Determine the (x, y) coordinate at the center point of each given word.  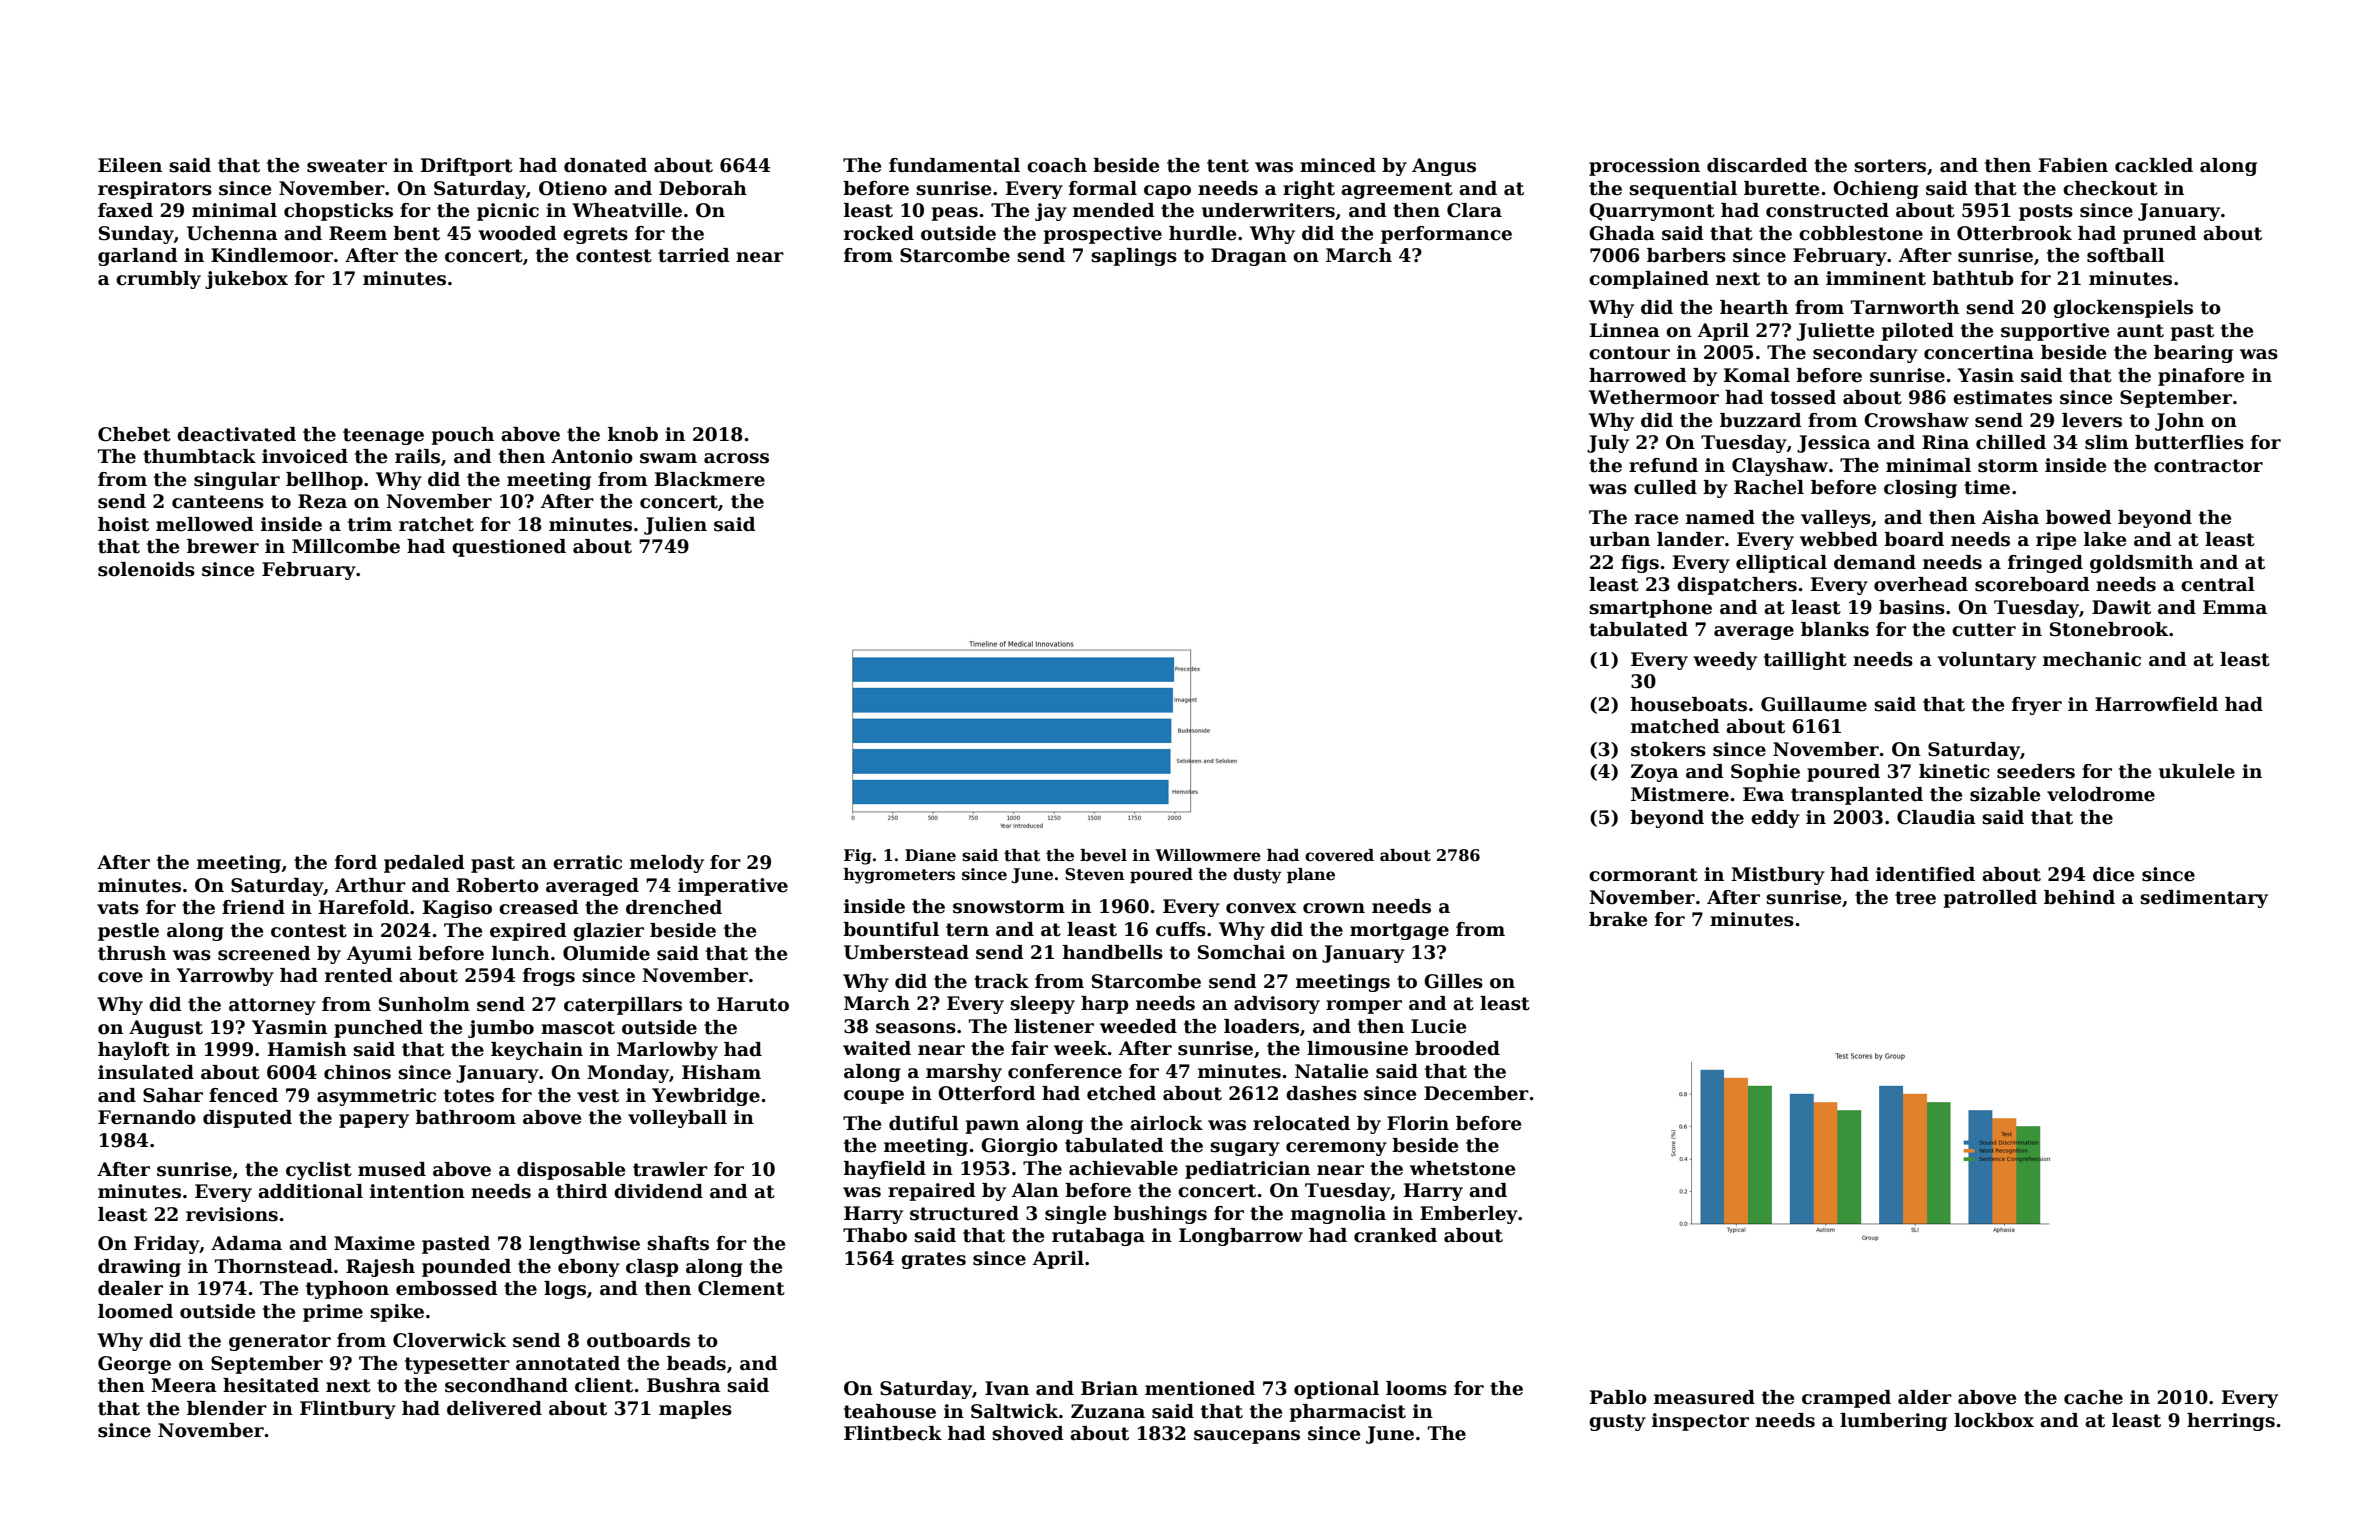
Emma (2235, 607)
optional (1336, 1390)
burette (1781, 188)
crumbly (158, 280)
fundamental (954, 165)
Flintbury (348, 1410)
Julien (675, 526)
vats (118, 908)
